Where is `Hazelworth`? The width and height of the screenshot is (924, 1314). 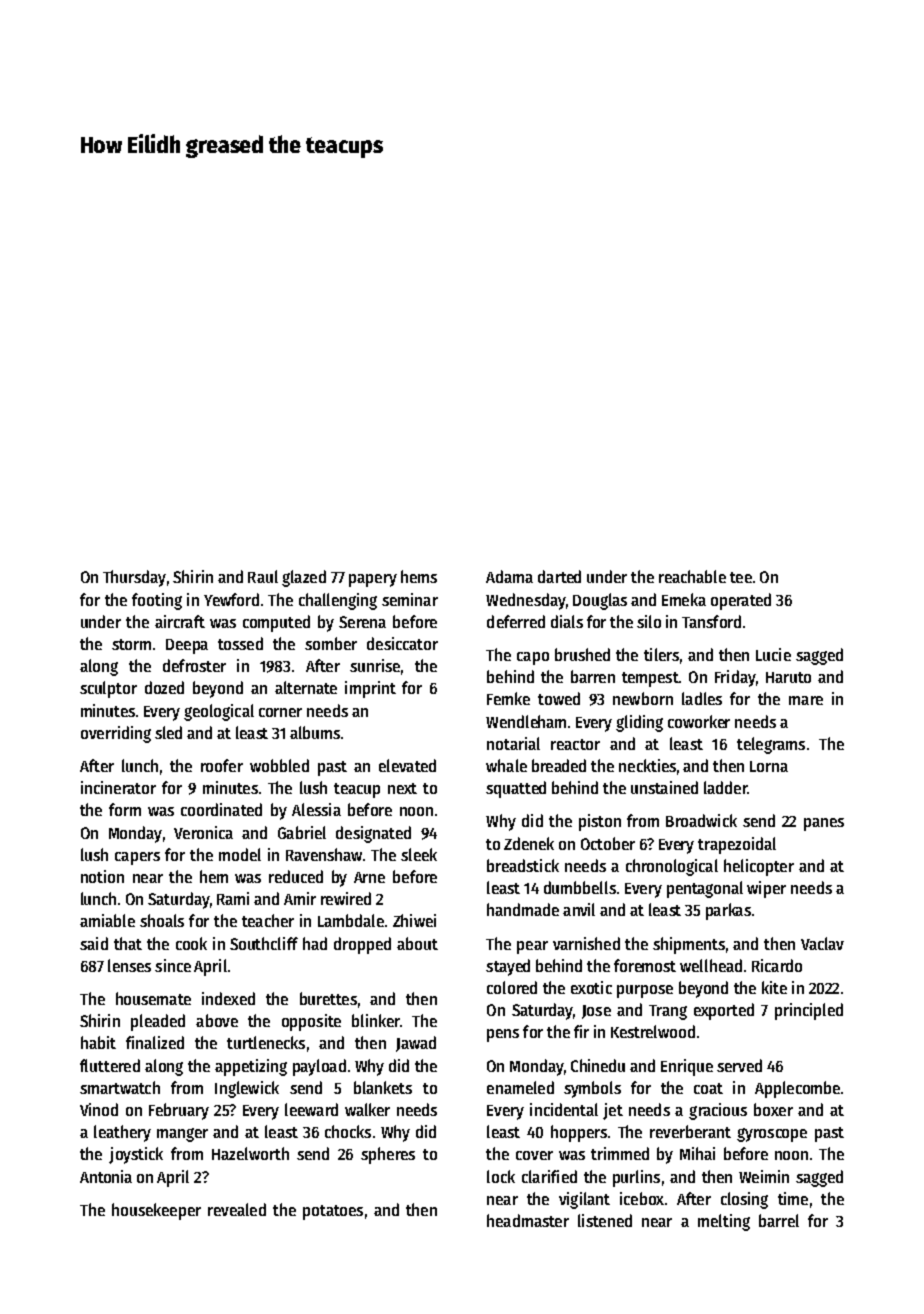
Hazelworth is located at coordinates (250, 1153).
